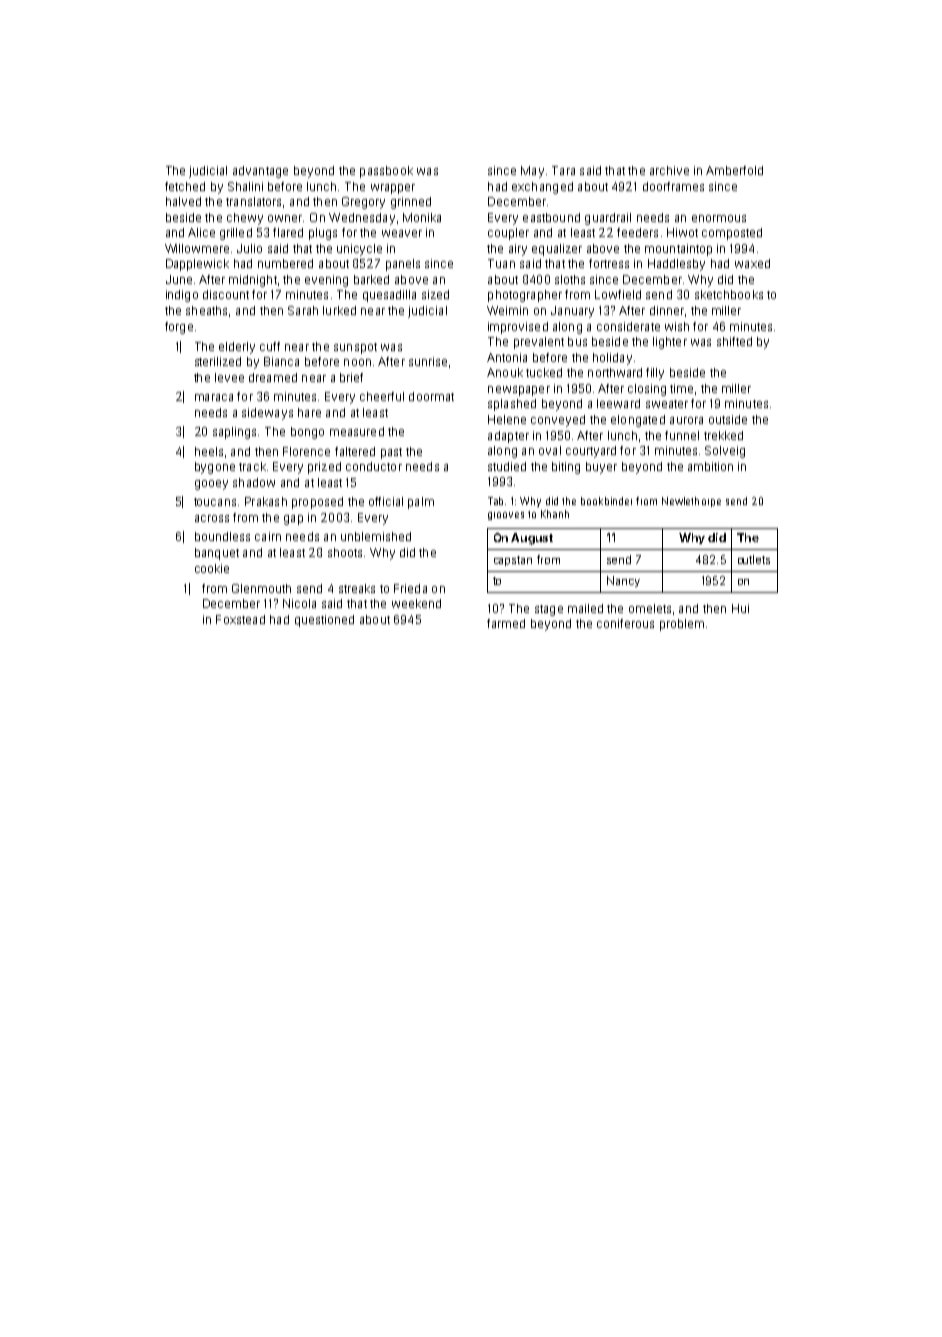  What do you see at coordinates (214, 397) in the screenshot?
I see `maraca` at bounding box center [214, 397].
